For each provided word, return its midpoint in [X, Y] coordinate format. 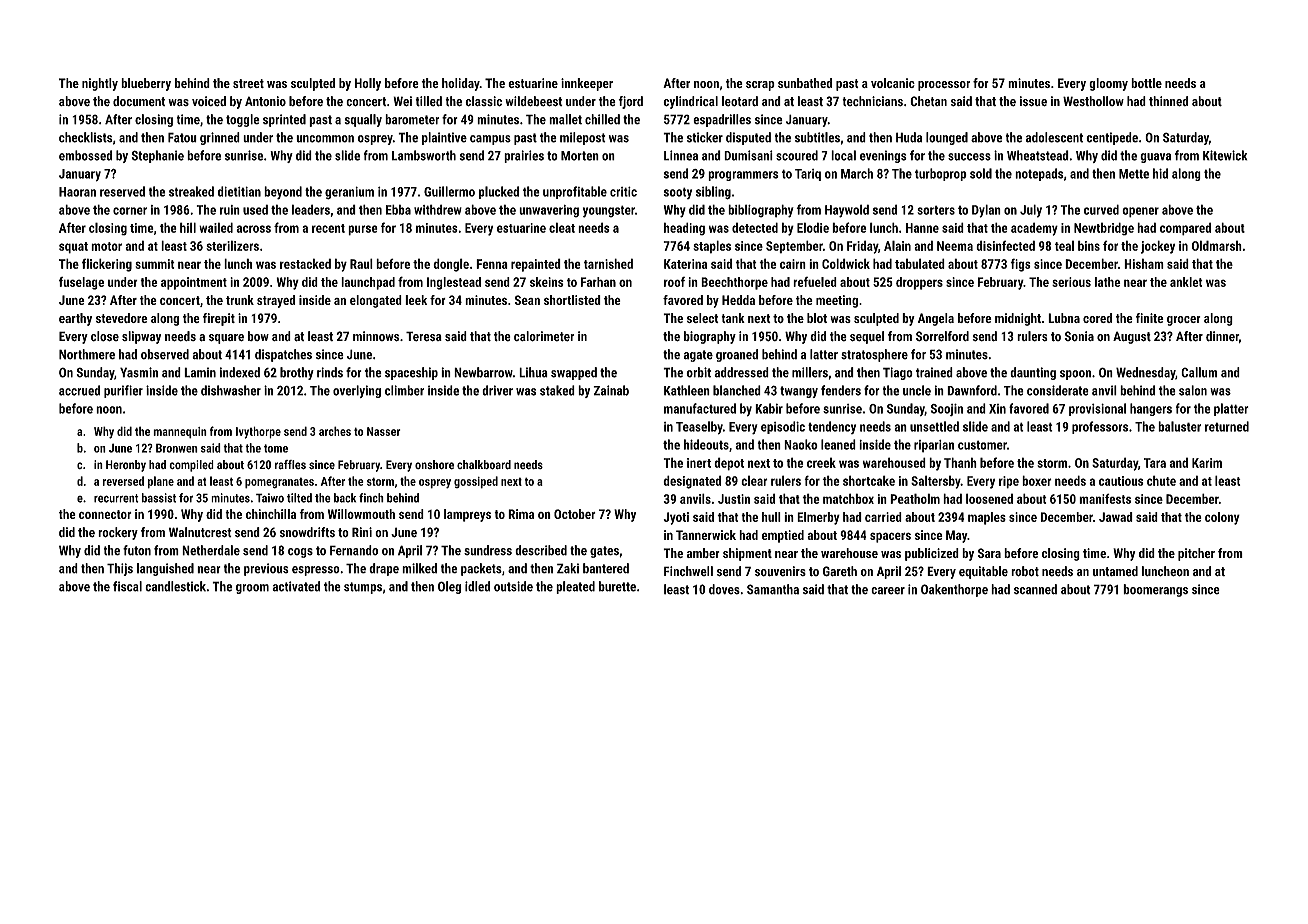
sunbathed [805, 83]
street [248, 83]
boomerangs [1155, 590]
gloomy [1108, 84]
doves [724, 589]
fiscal [127, 586]
